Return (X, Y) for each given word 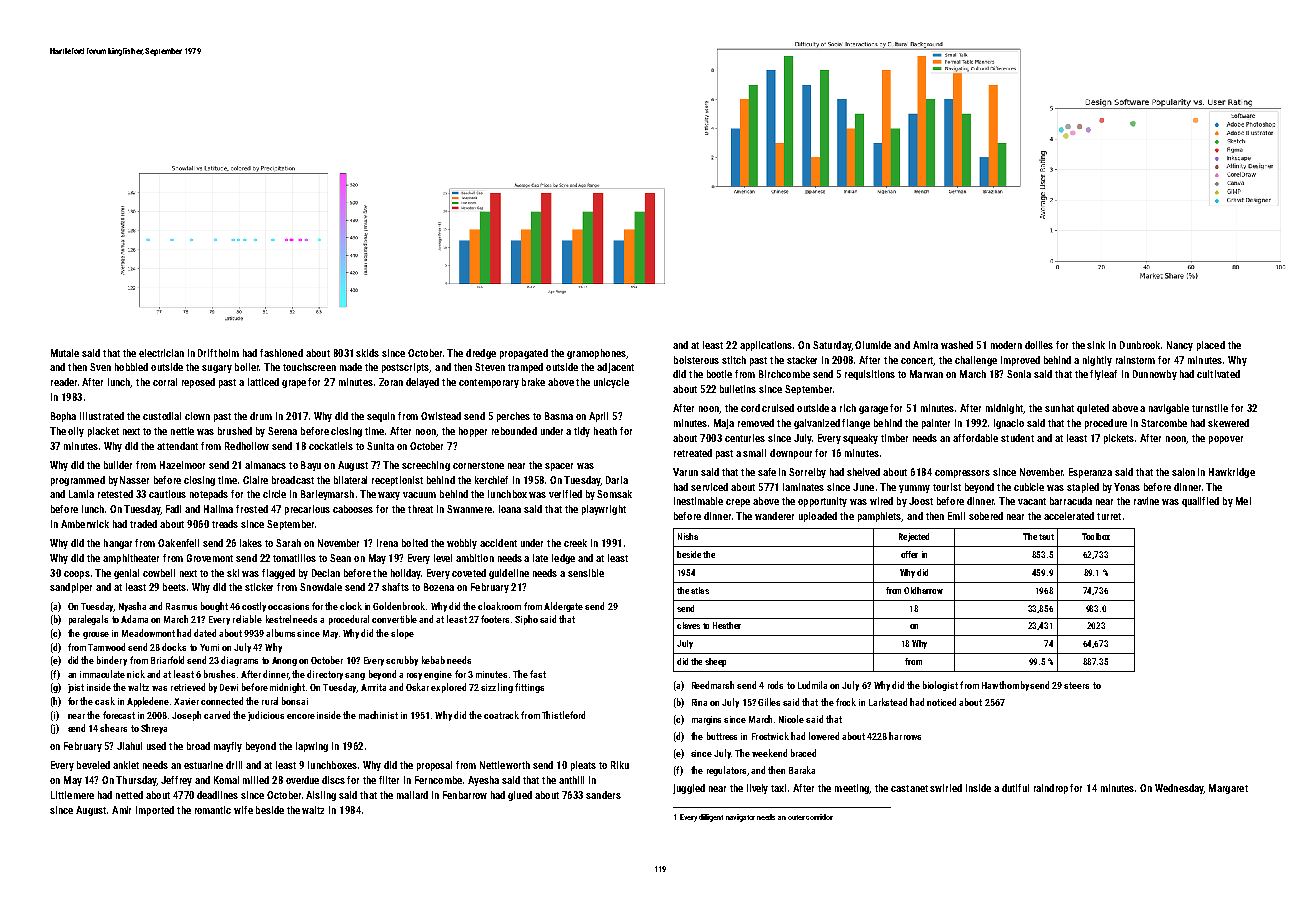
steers (1076, 685)
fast (538, 674)
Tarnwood (106, 647)
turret (1109, 516)
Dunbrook (1140, 345)
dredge (481, 354)
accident (498, 543)
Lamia (81, 494)
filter (389, 780)
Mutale (65, 353)
